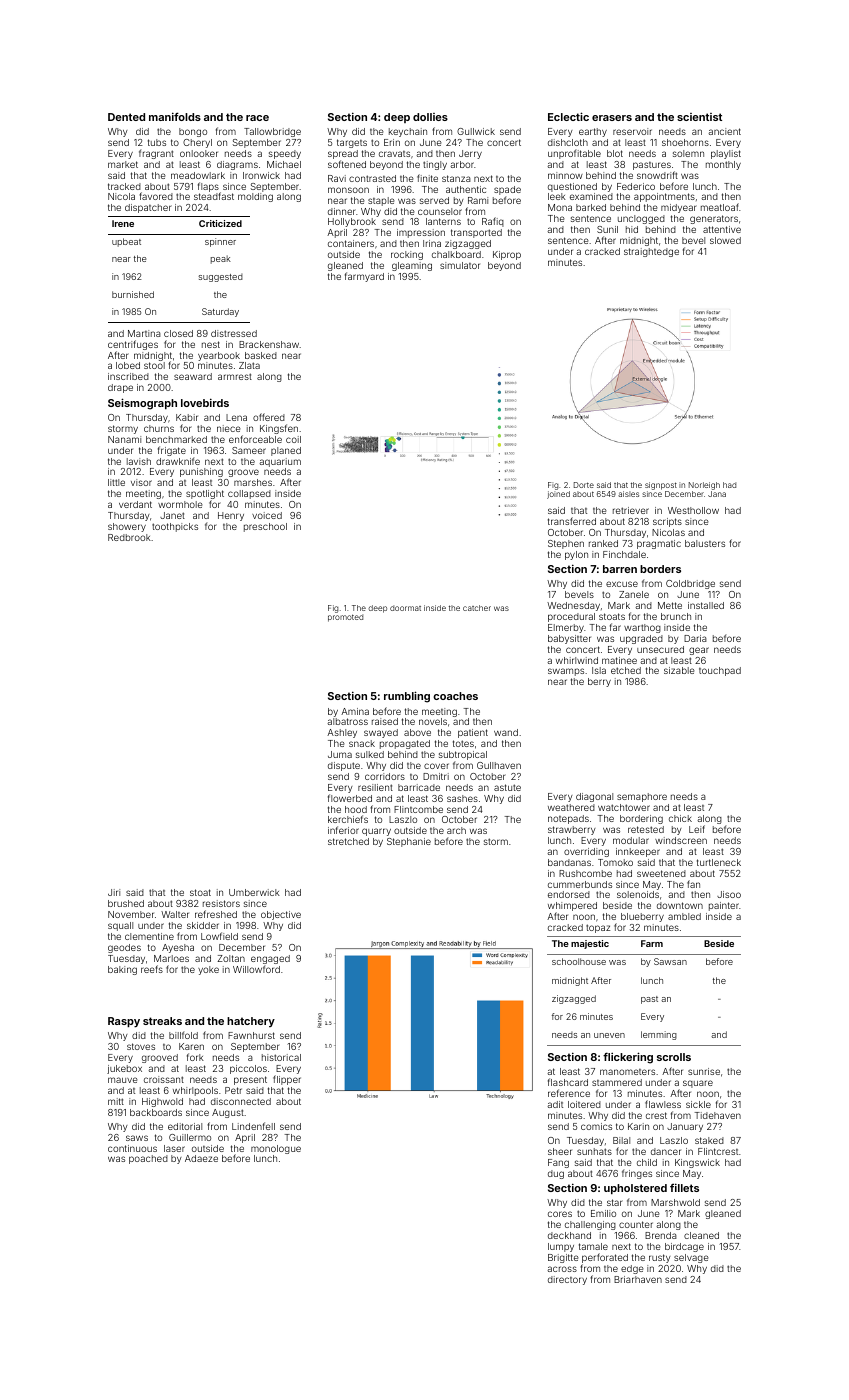 This image has height=1400, width=849. What do you see at coordinates (699, 117) in the image?
I see `scientist` at bounding box center [699, 117].
